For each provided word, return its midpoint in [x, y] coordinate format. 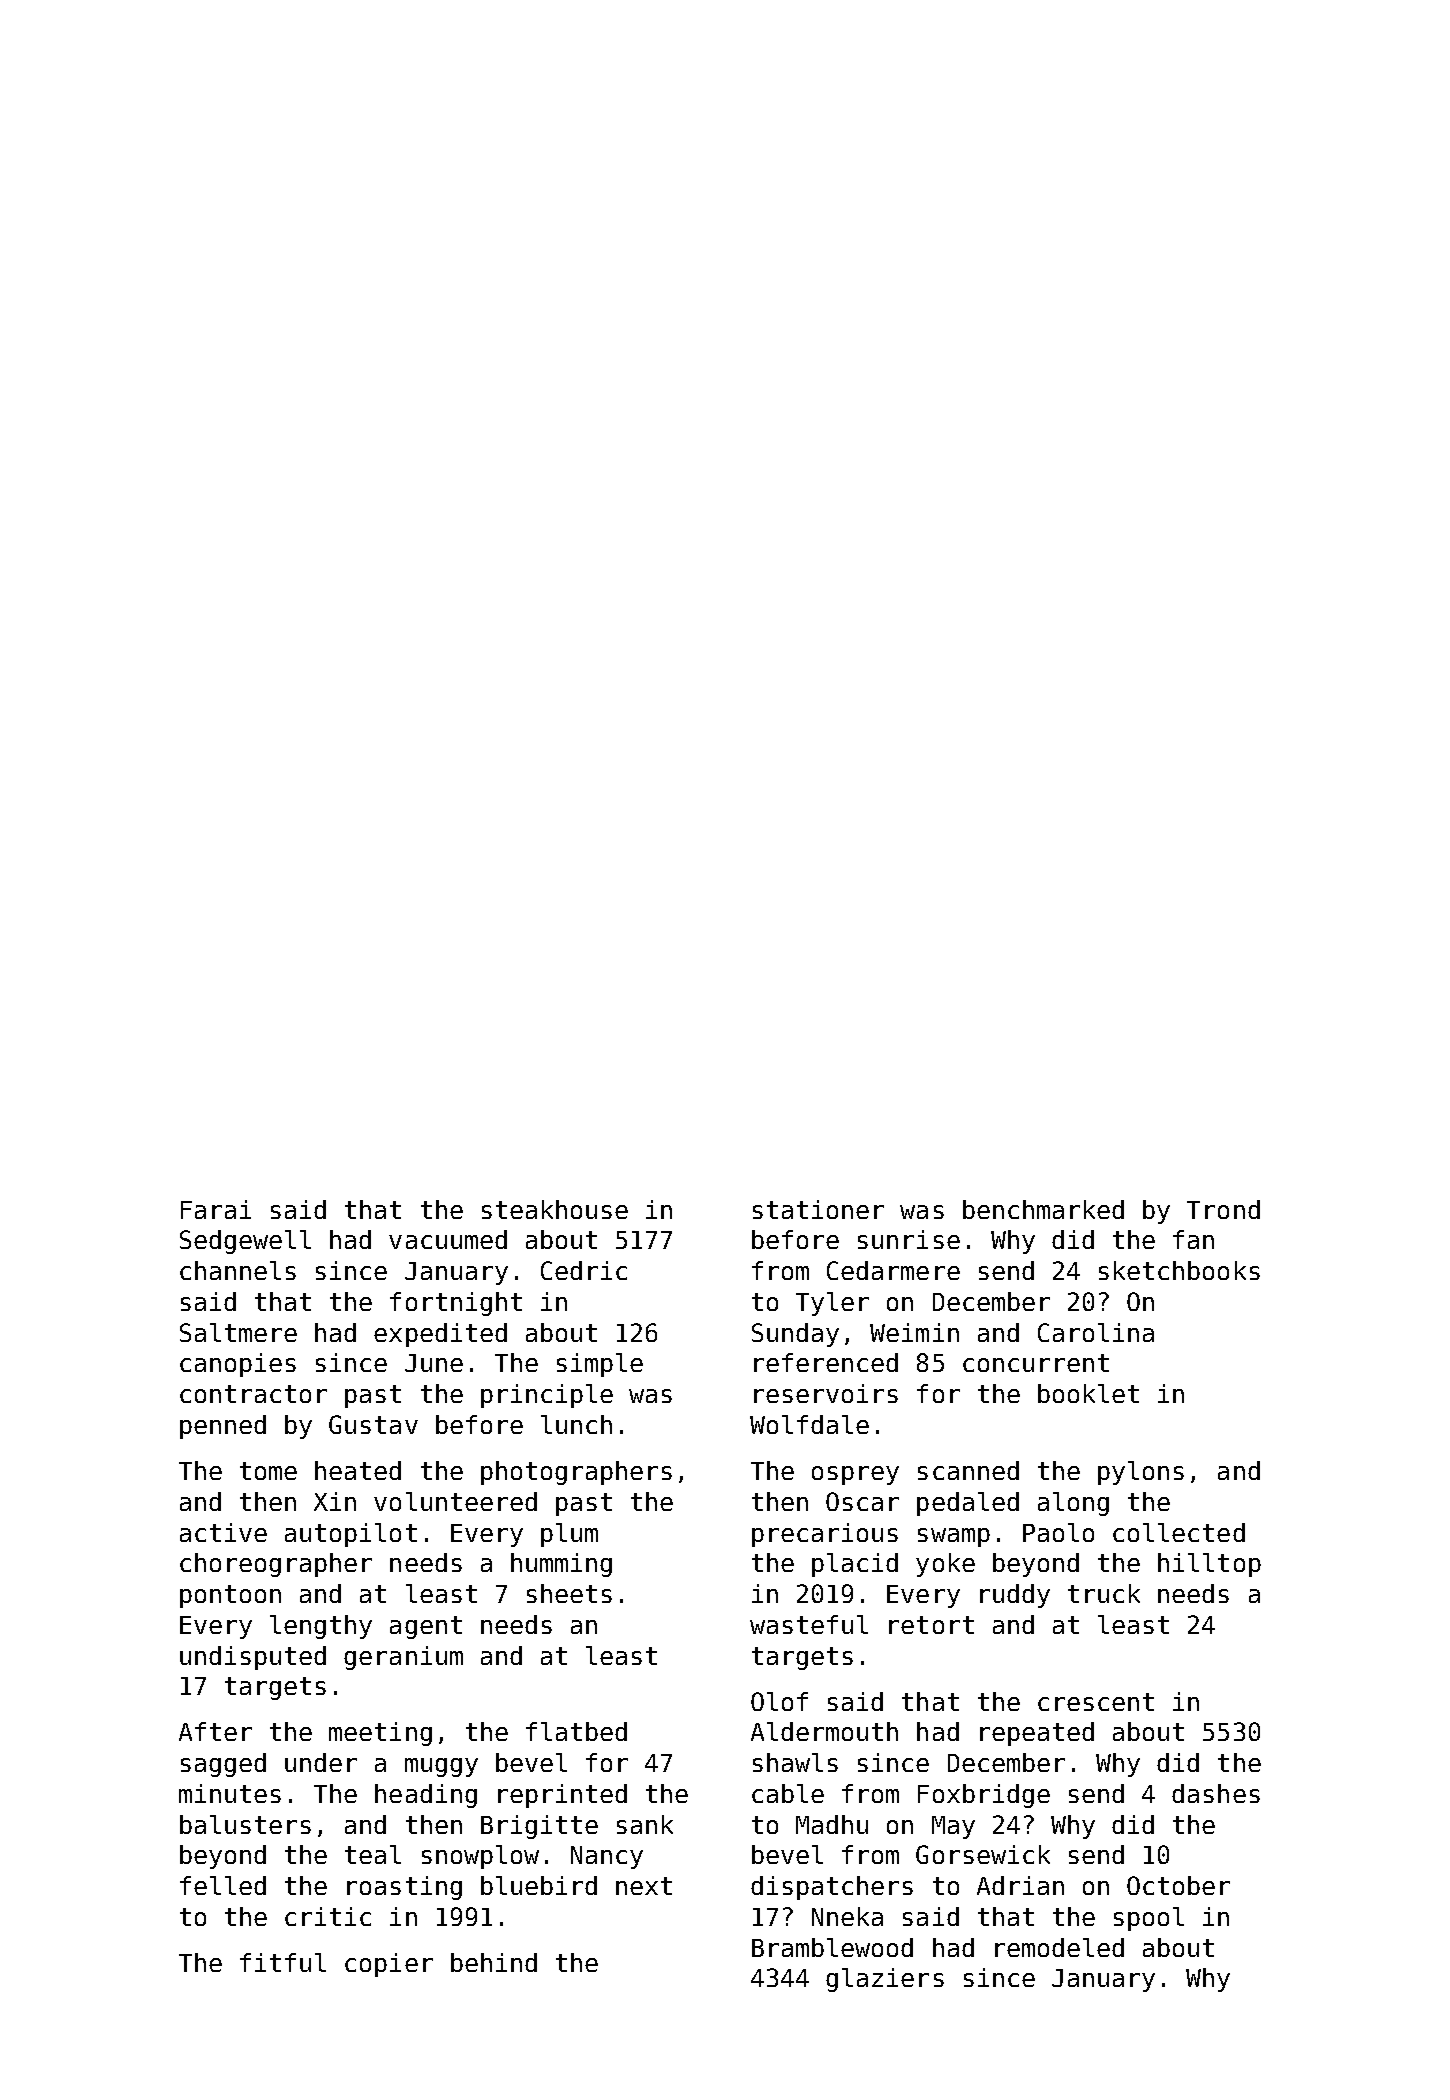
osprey [855, 1475]
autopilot [351, 1535]
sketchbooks [1179, 1270]
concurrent [1036, 1363]
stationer [818, 1209]
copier [389, 1965]
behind [494, 1962]
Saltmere [238, 1332]
